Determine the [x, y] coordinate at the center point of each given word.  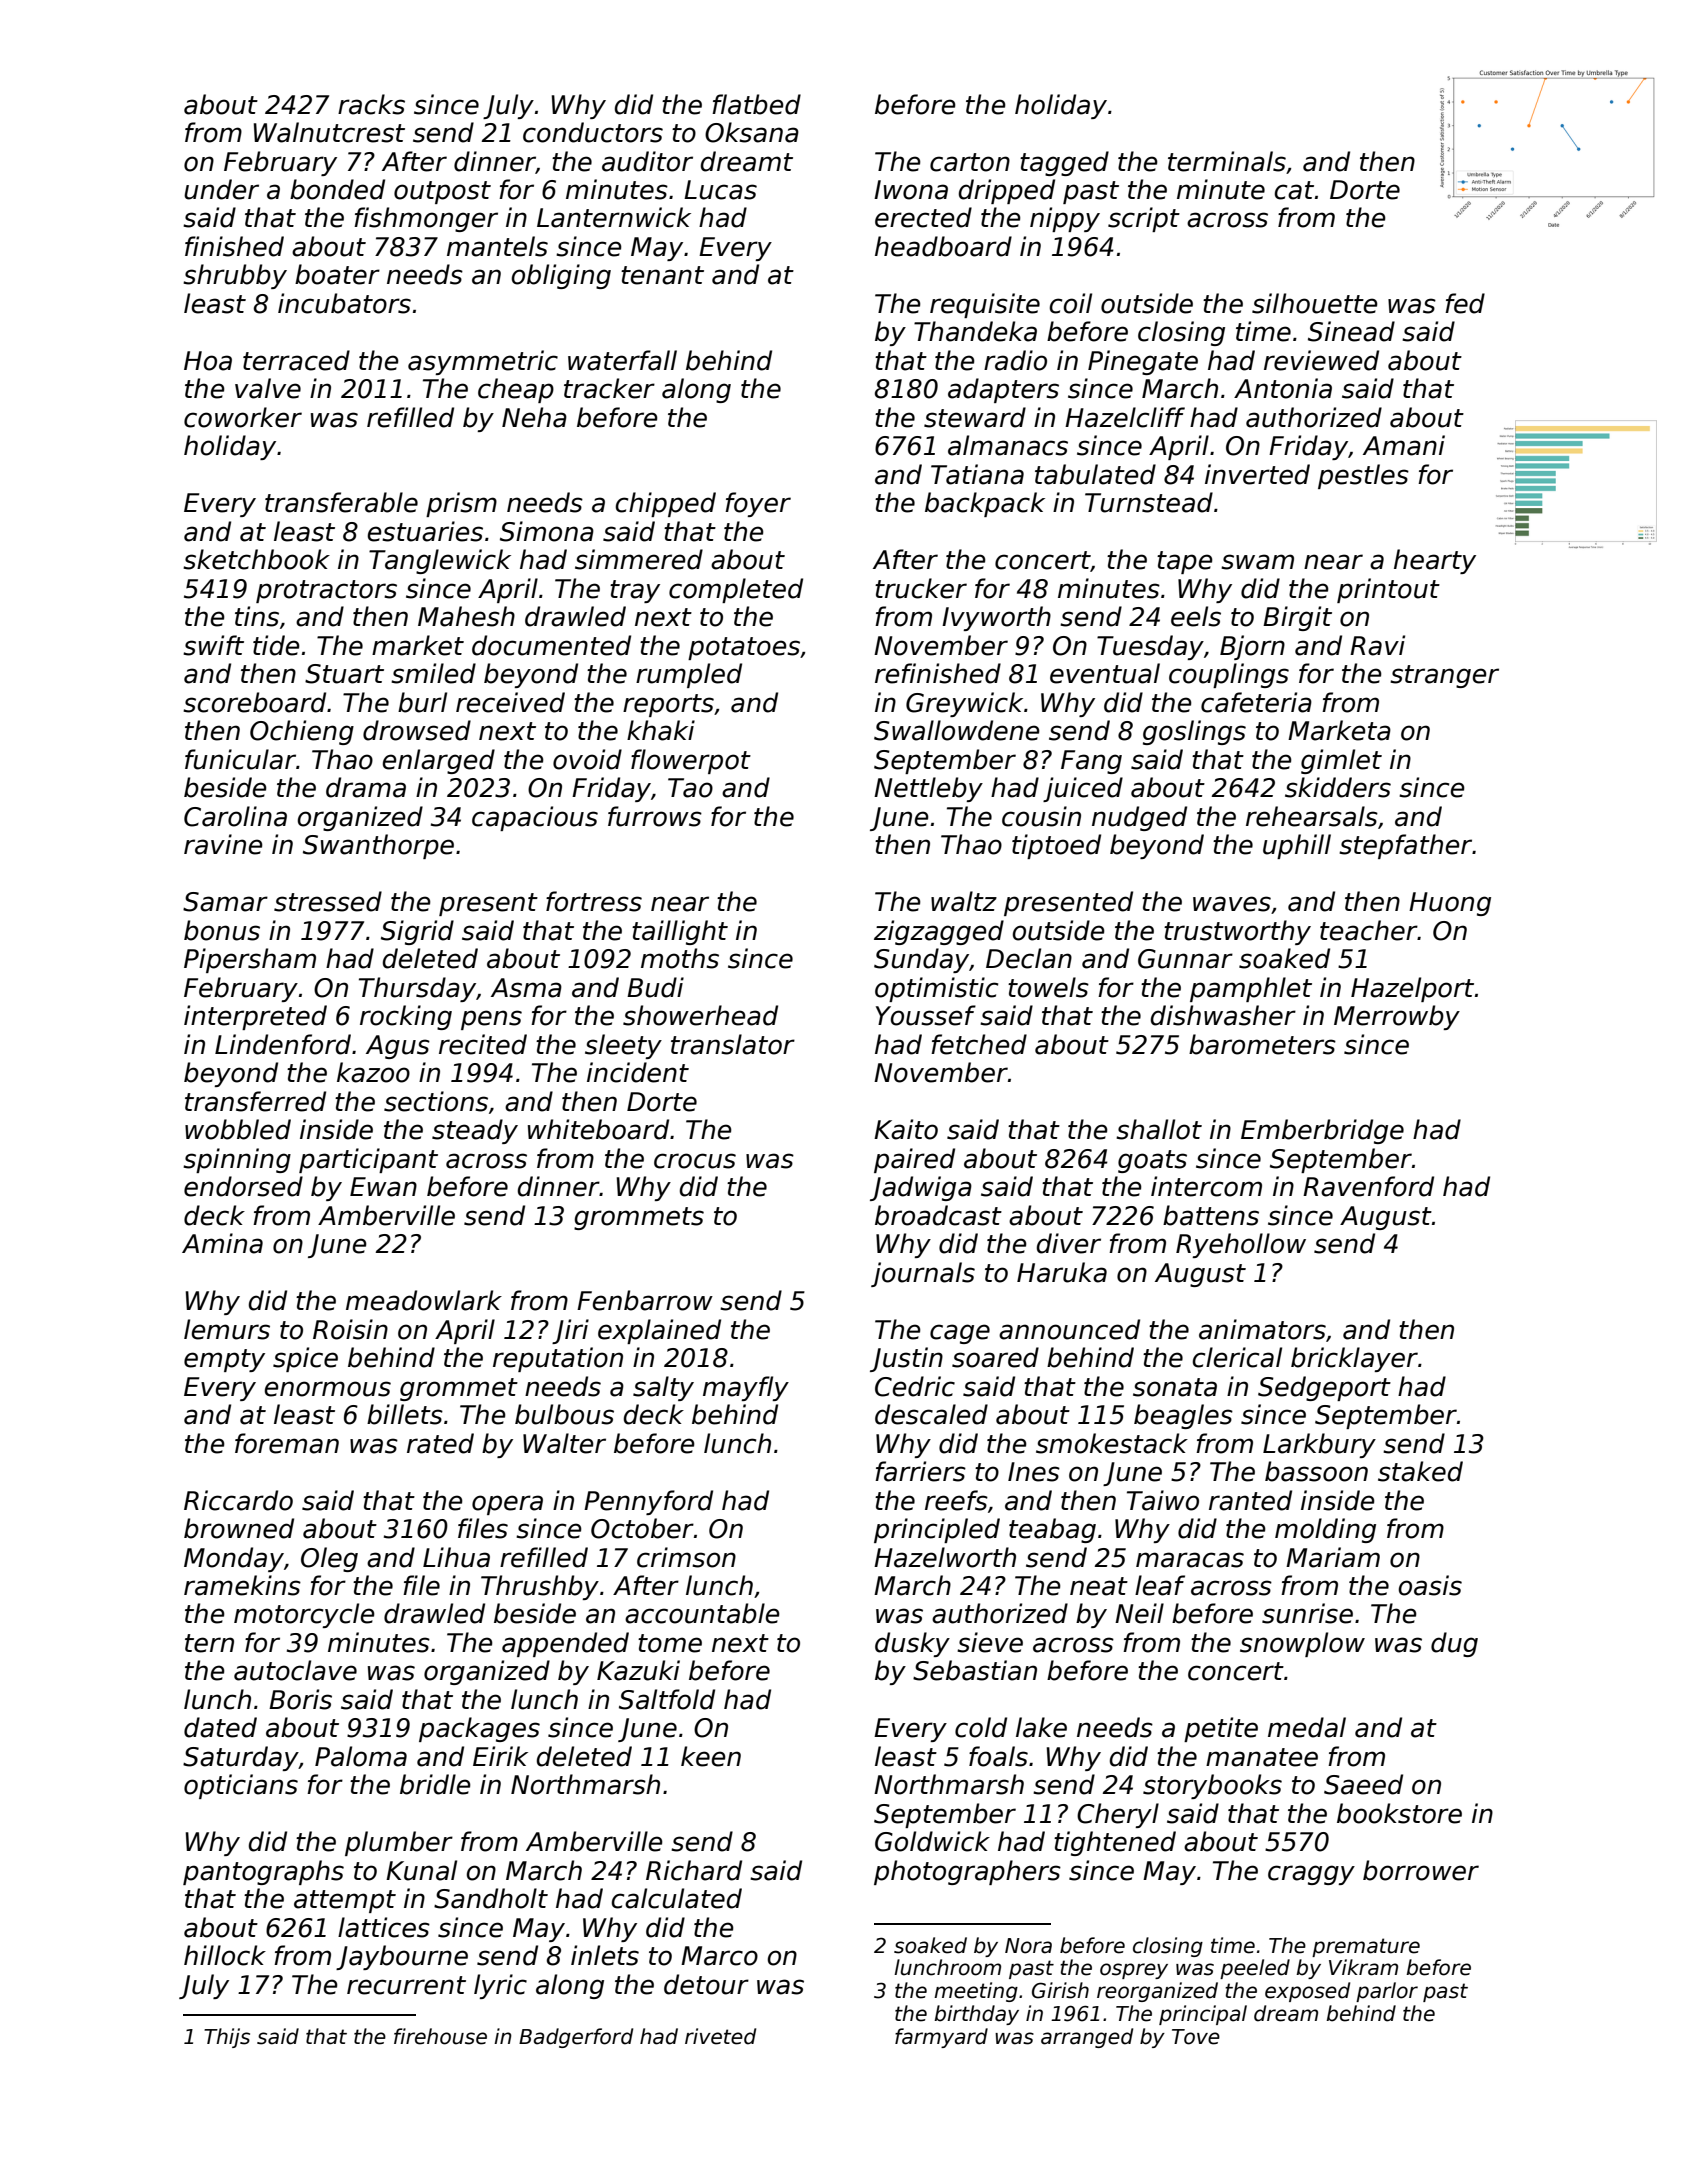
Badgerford [576, 2038]
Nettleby [928, 789]
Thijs [227, 2038]
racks [371, 104]
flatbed [756, 104]
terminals [1227, 161]
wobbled [238, 1129]
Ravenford [1368, 1186]
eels [1196, 616]
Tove [1196, 2037]
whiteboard [598, 1129]
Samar [225, 902]
